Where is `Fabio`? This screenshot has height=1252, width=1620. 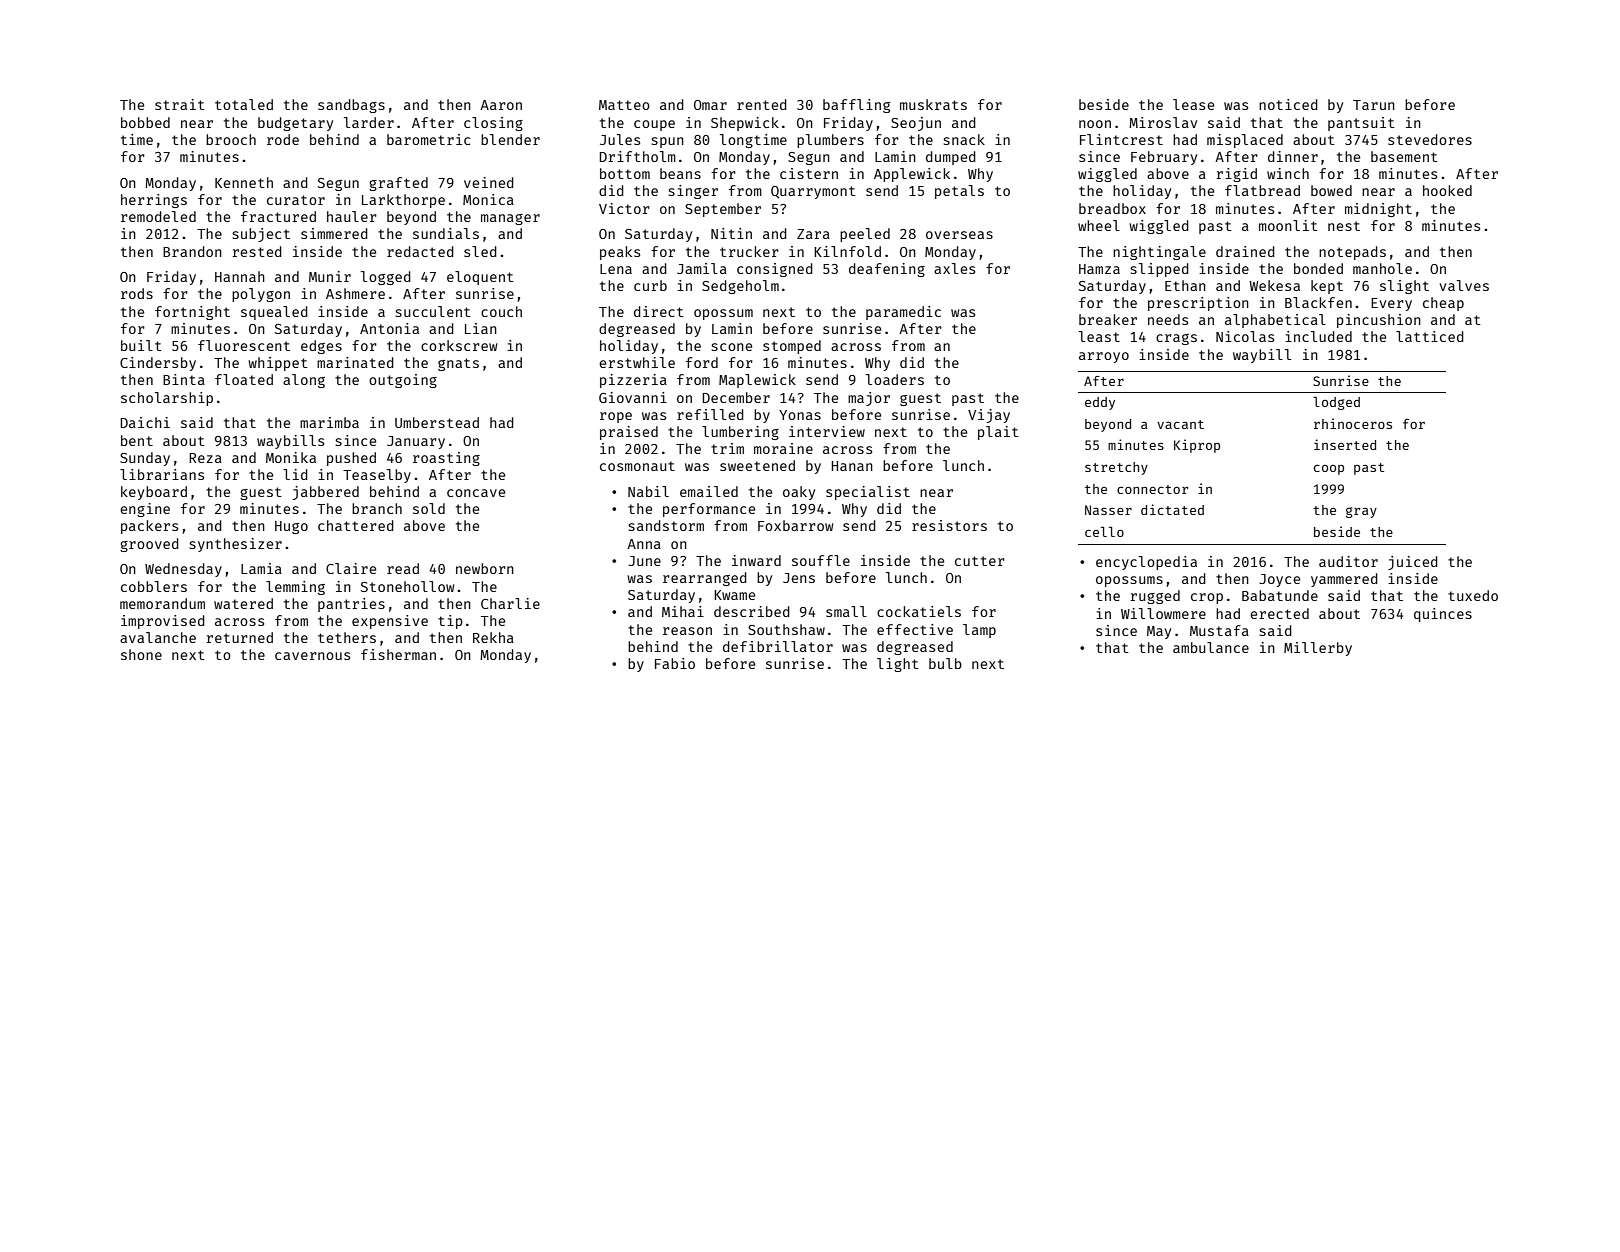
Fabio is located at coordinates (675, 663).
